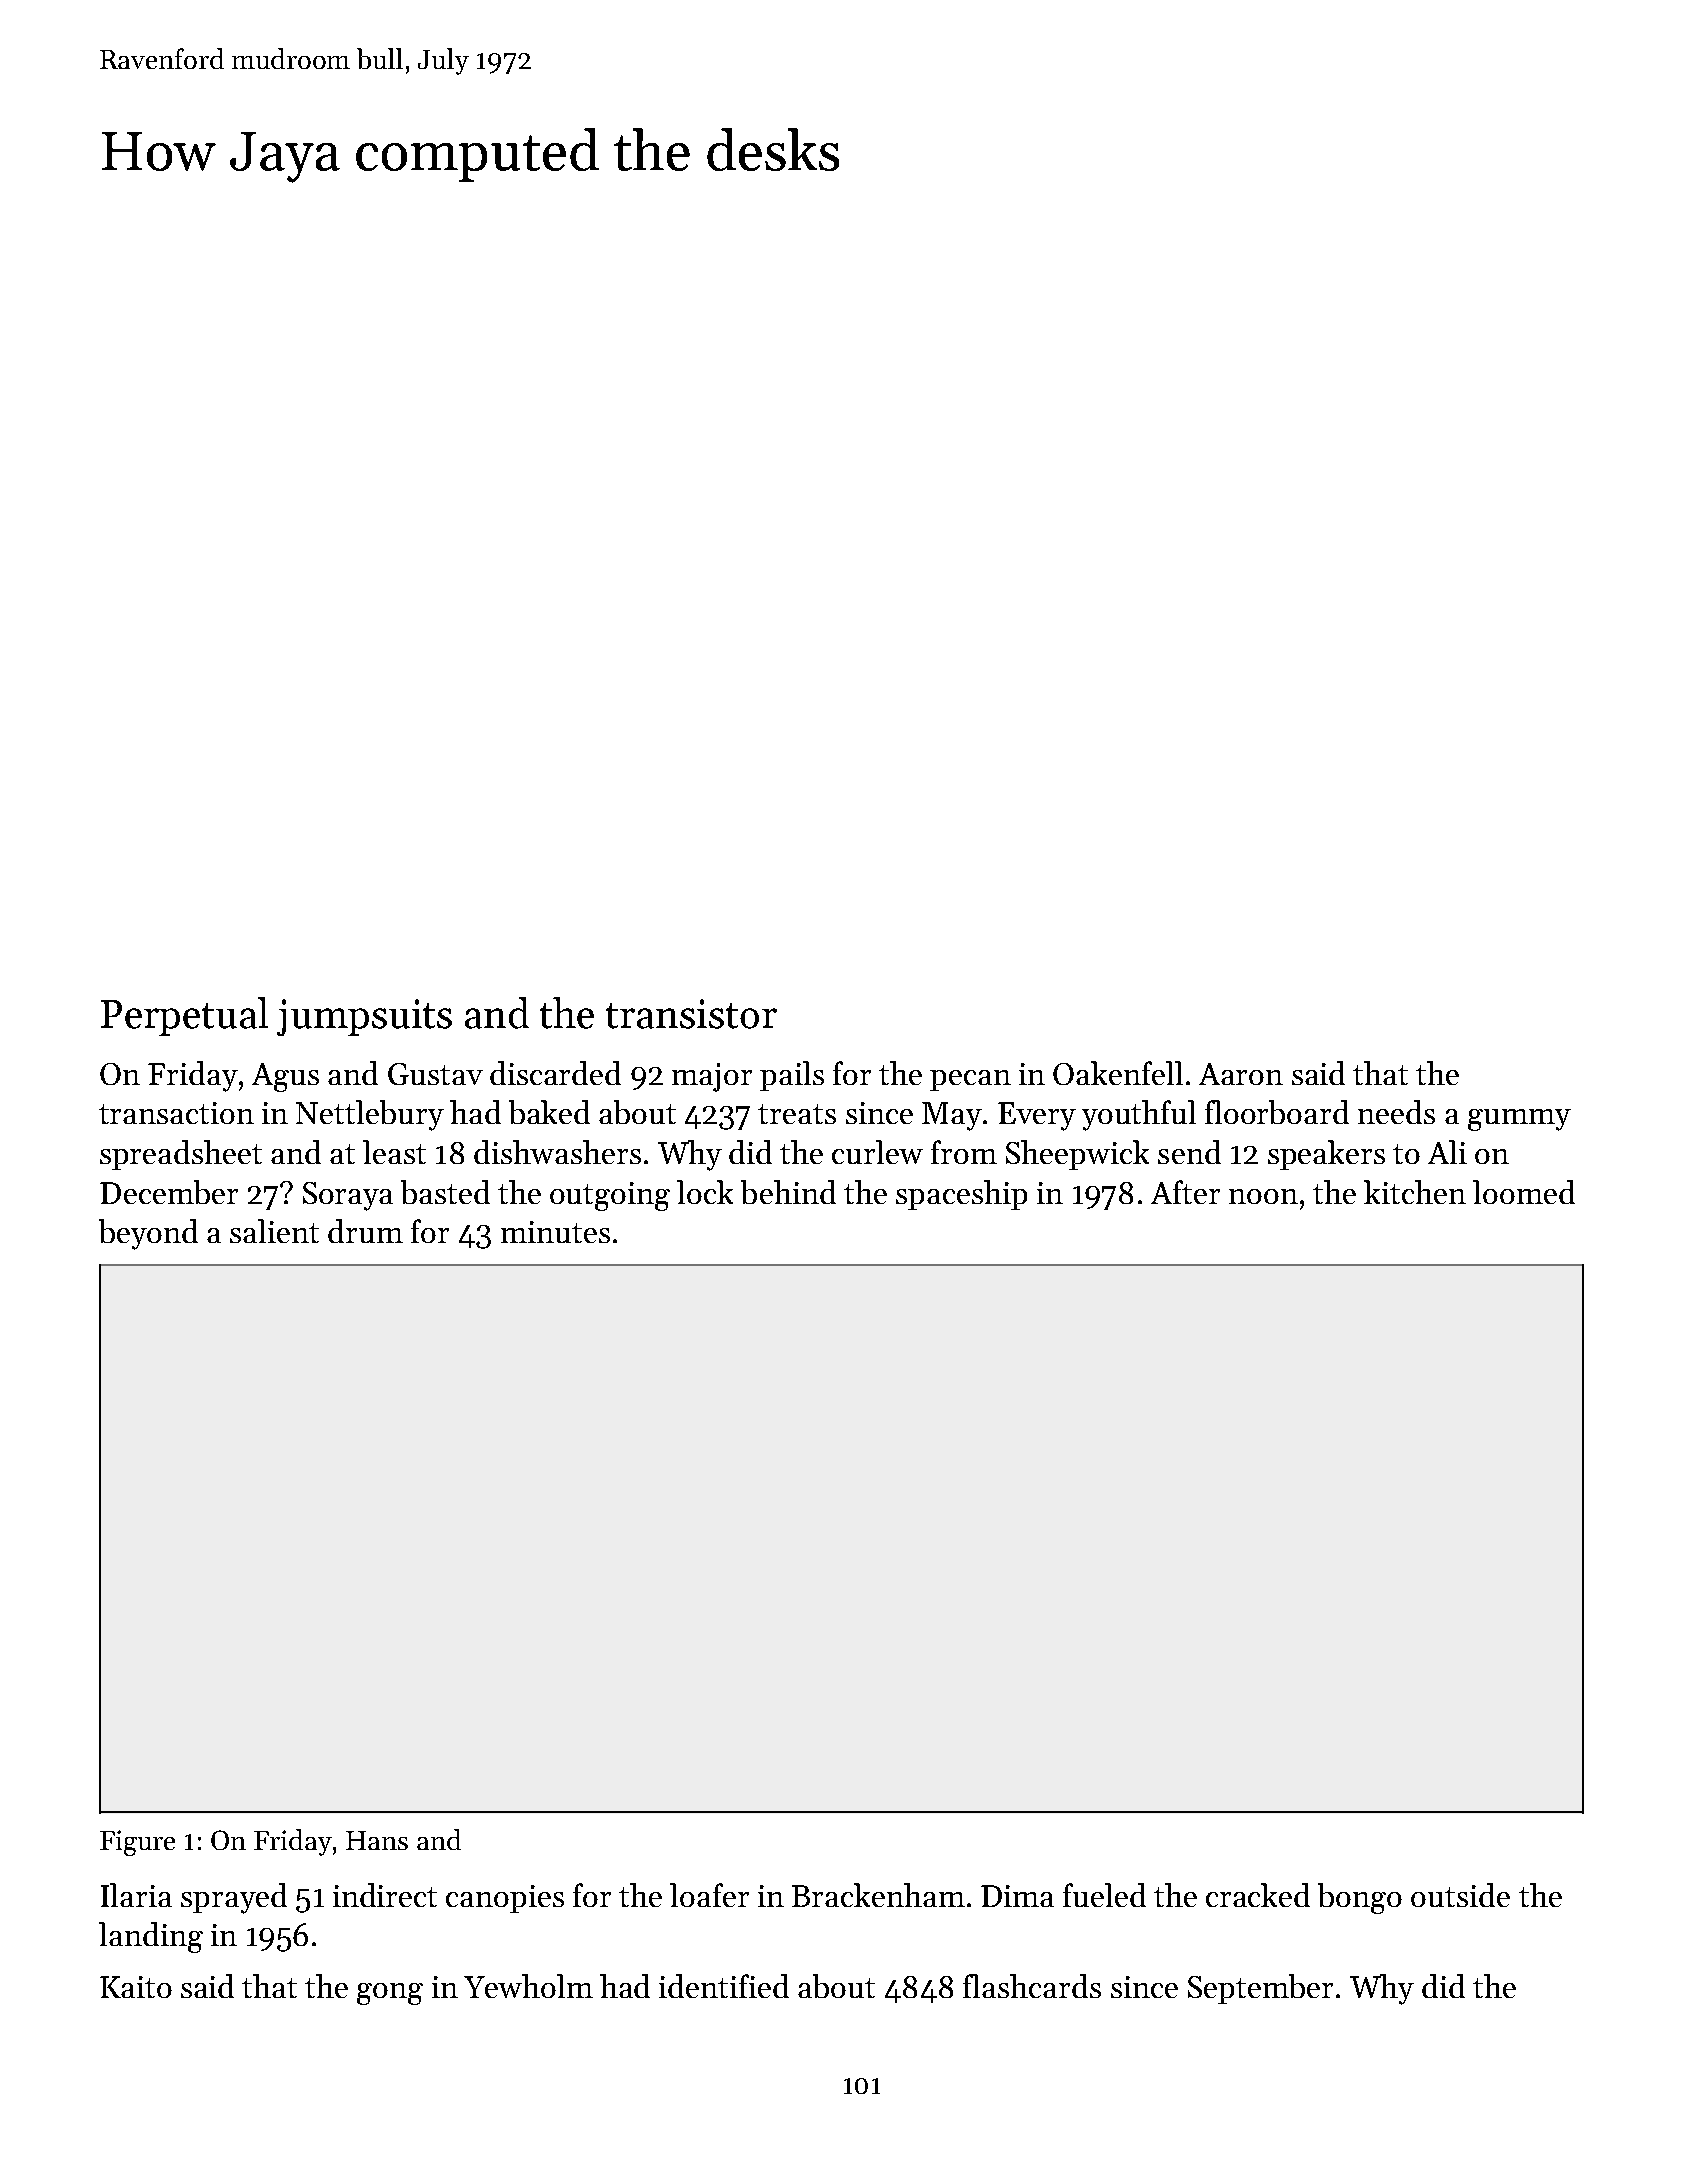 This document has width=1683, height=2178. What do you see at coordinates (528, 1986) in the document?
I see `Yewholm` at bounding box center [528, 1986].
